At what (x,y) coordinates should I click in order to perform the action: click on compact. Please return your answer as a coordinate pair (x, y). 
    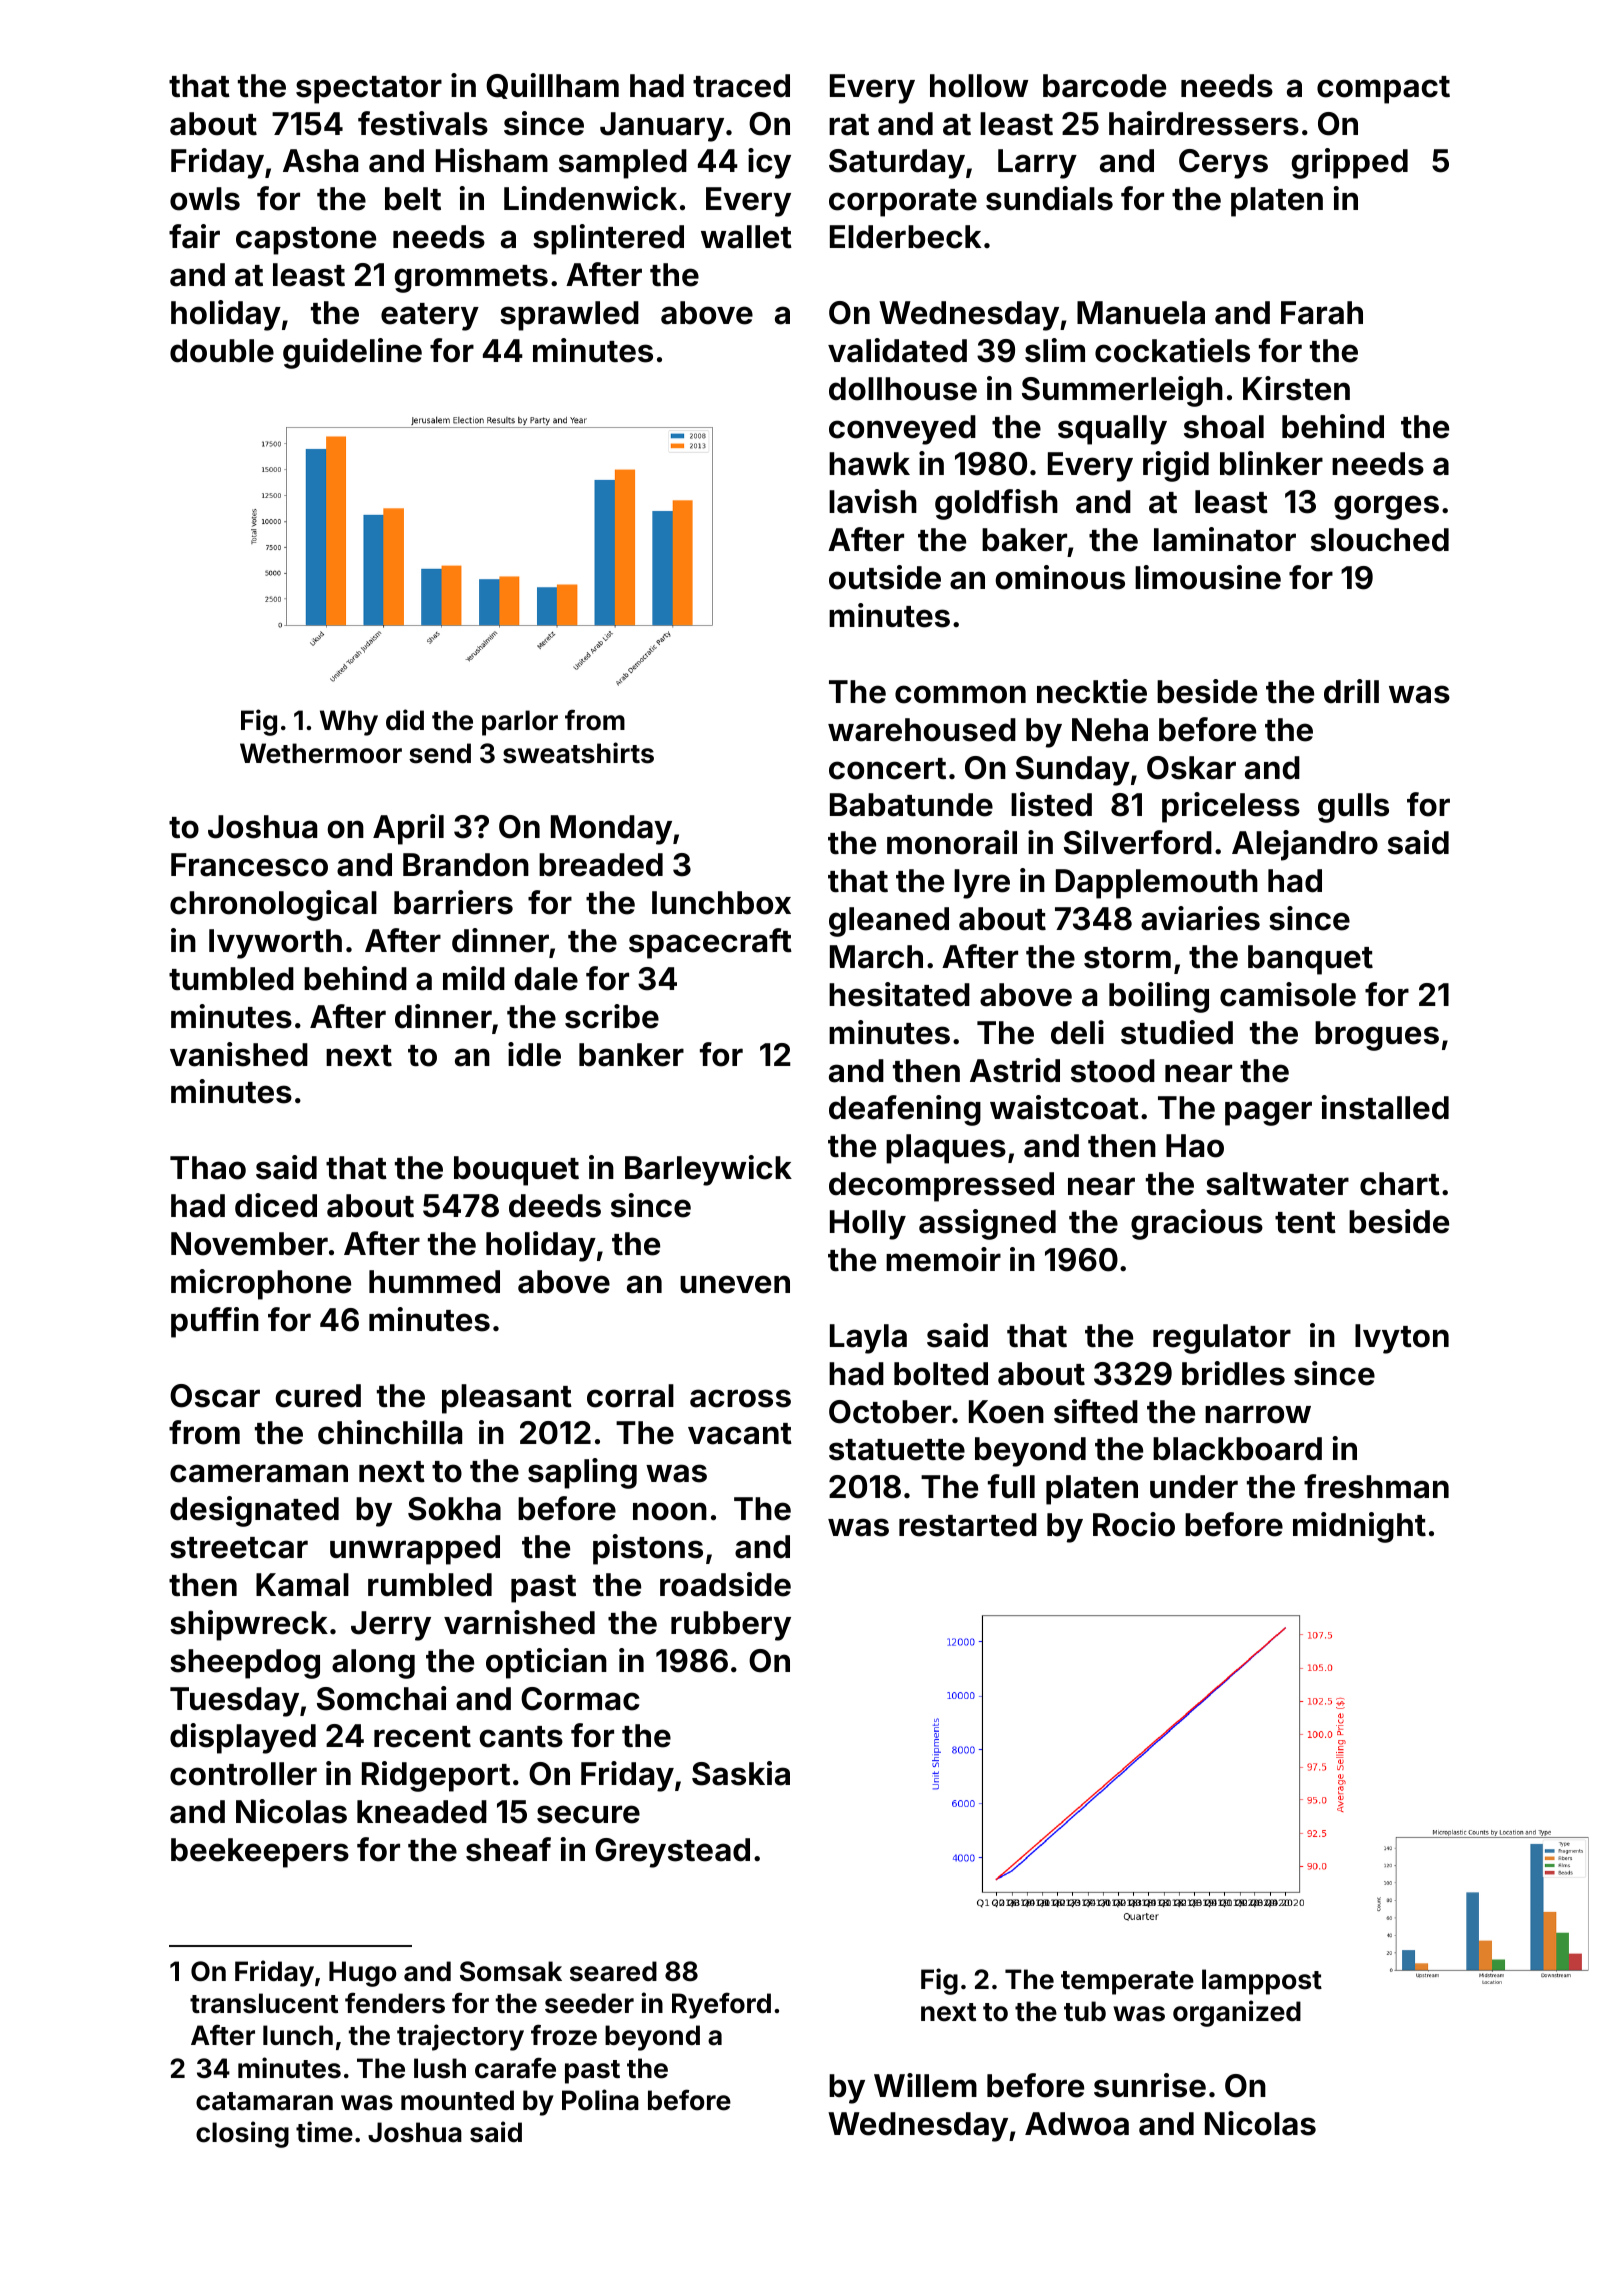
    Looking at the image, I should click on (1383, 90).
